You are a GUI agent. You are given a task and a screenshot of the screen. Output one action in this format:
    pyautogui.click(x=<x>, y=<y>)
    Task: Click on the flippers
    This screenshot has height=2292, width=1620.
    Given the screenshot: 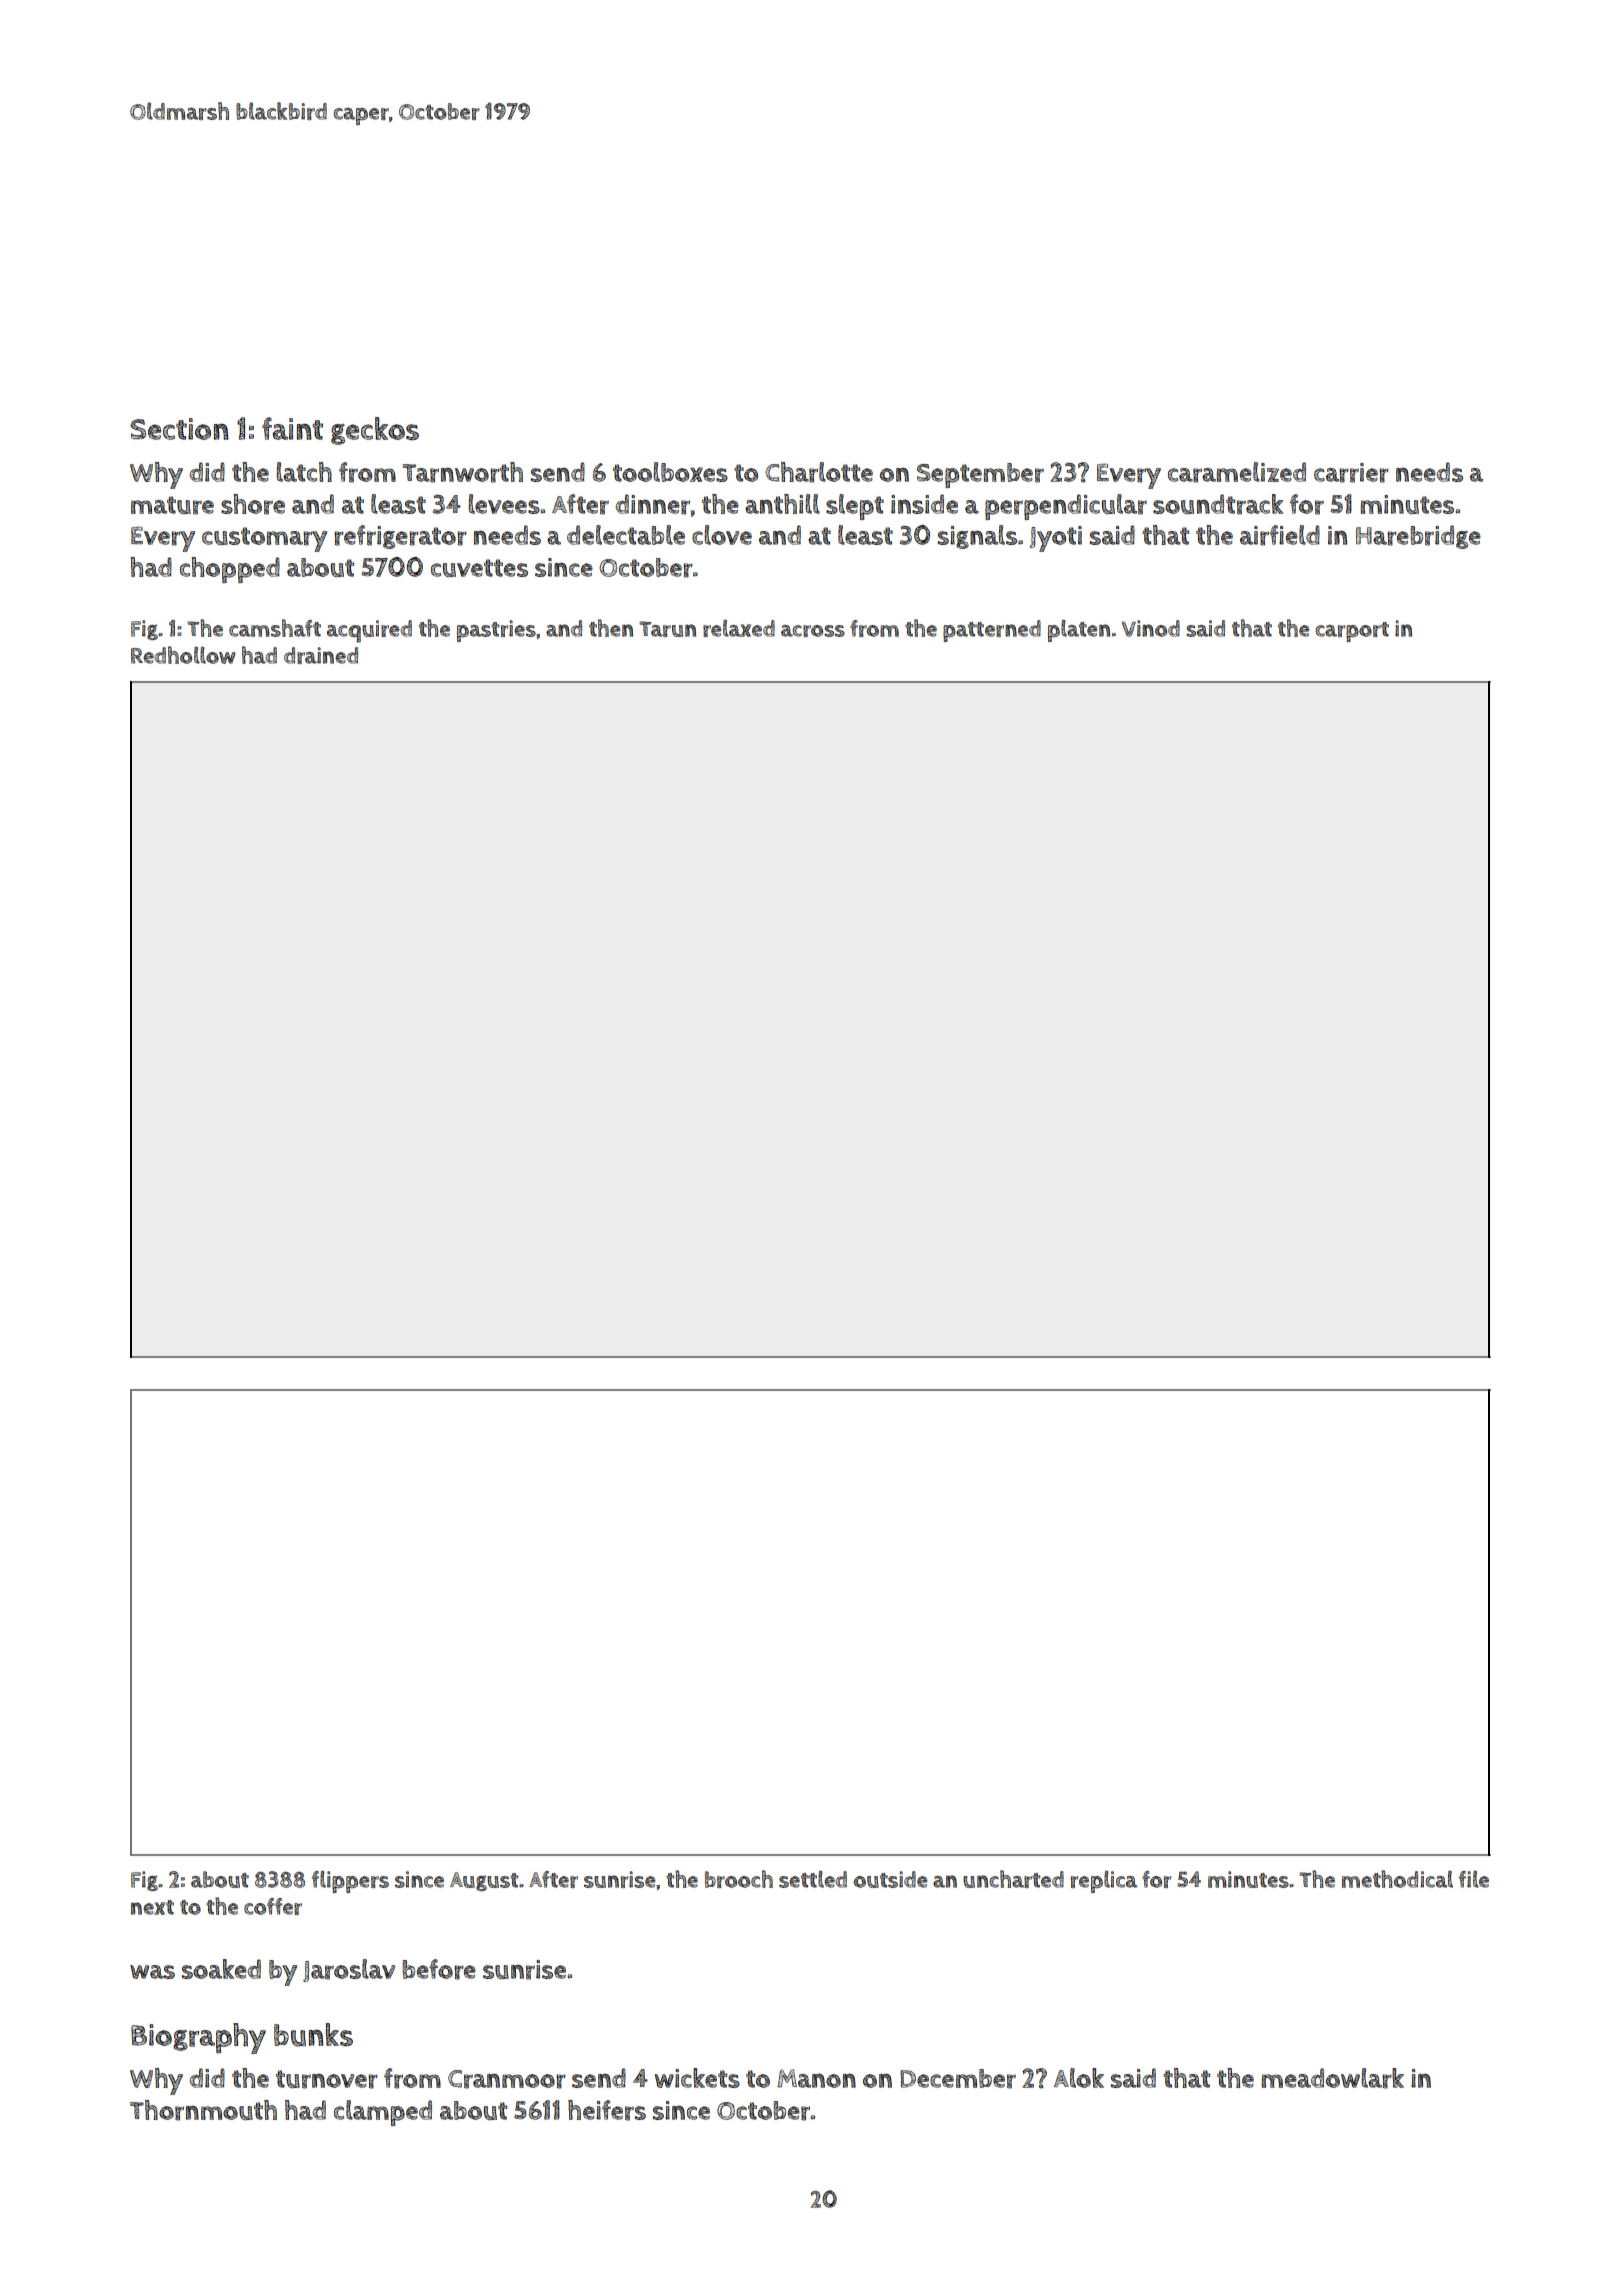 What is the action you would take?
    pyautogui.click(x=350, y=1881)
